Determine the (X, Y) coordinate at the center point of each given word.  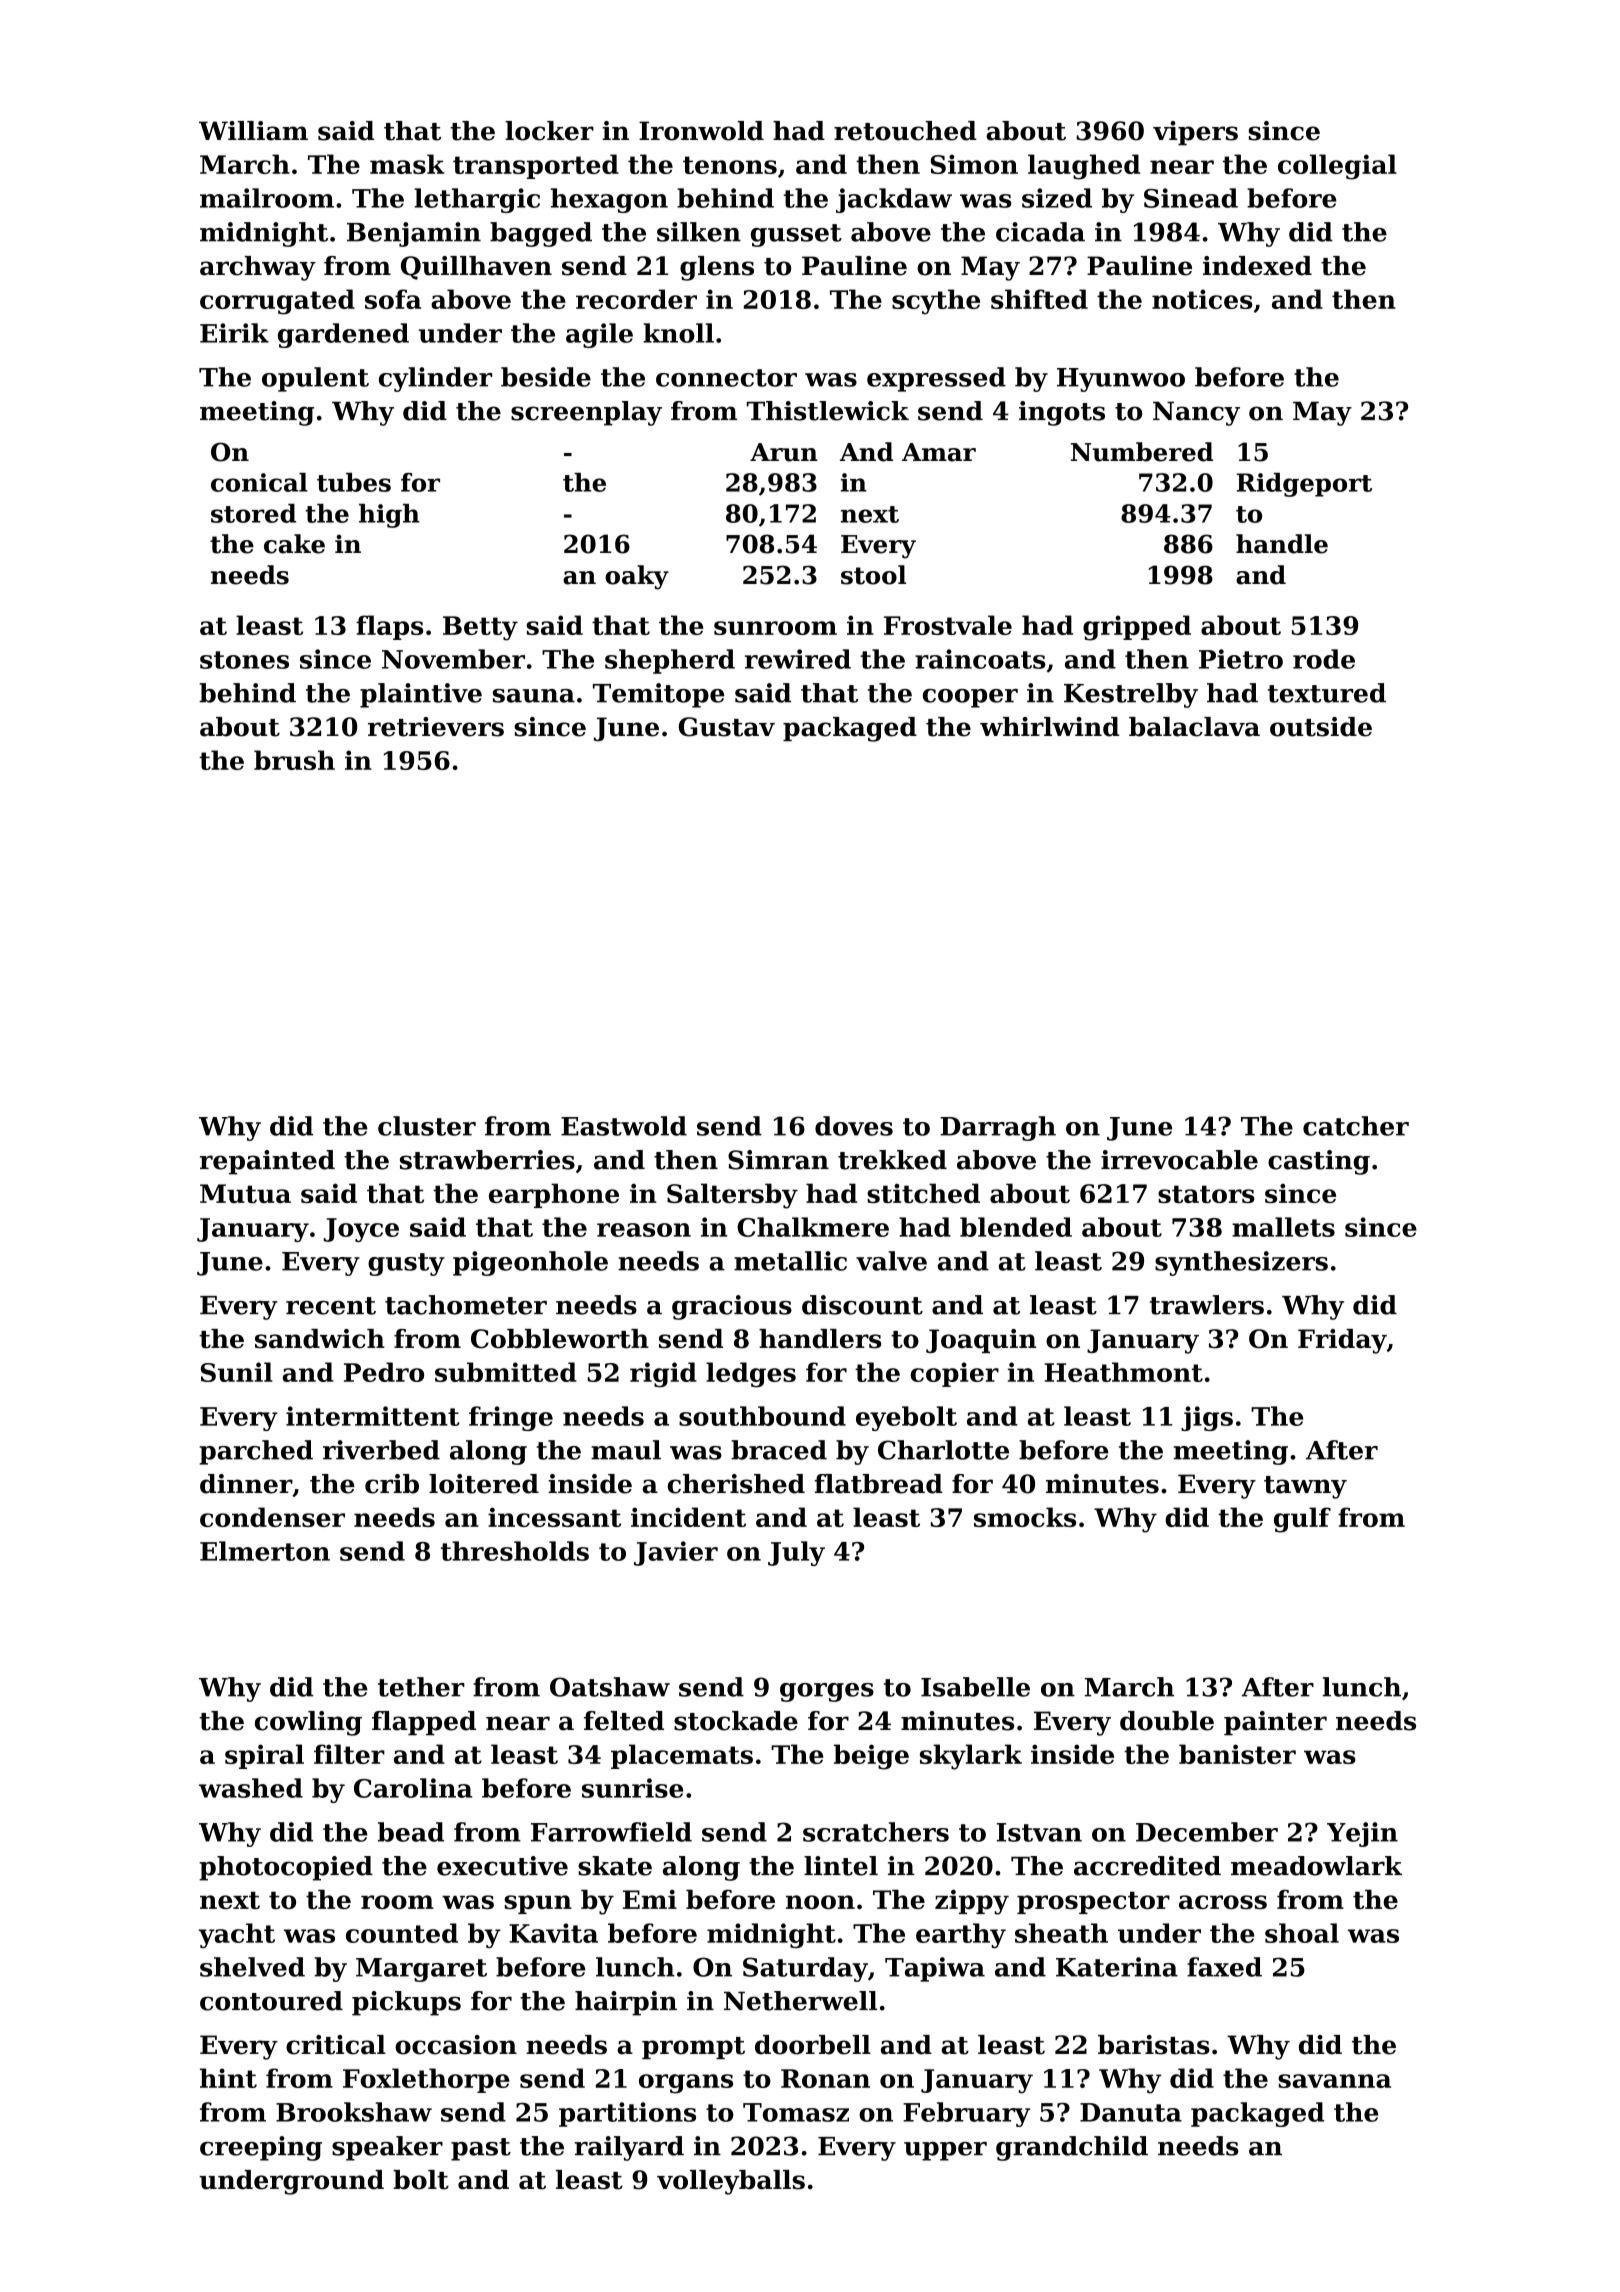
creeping (261, 2148)
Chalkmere (813, 1227)
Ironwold (701, 131)
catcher (1356, 1126)
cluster (427, 1126)
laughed (1084, 167)
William (253, 131)
